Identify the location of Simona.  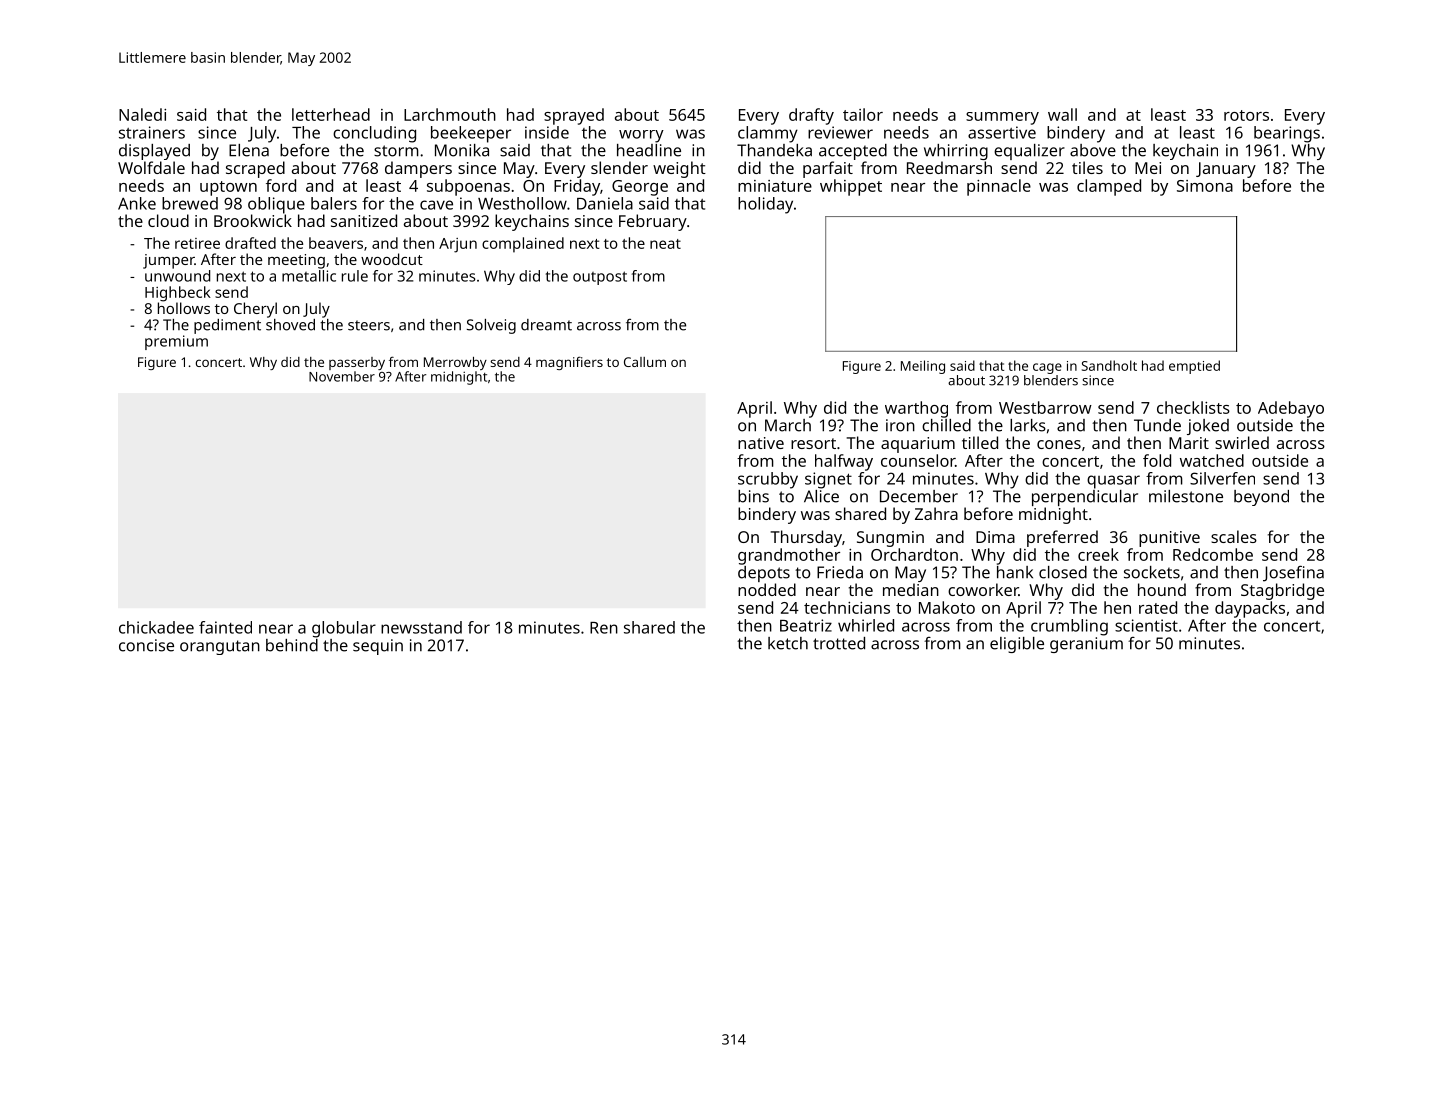
(1205, 186).
